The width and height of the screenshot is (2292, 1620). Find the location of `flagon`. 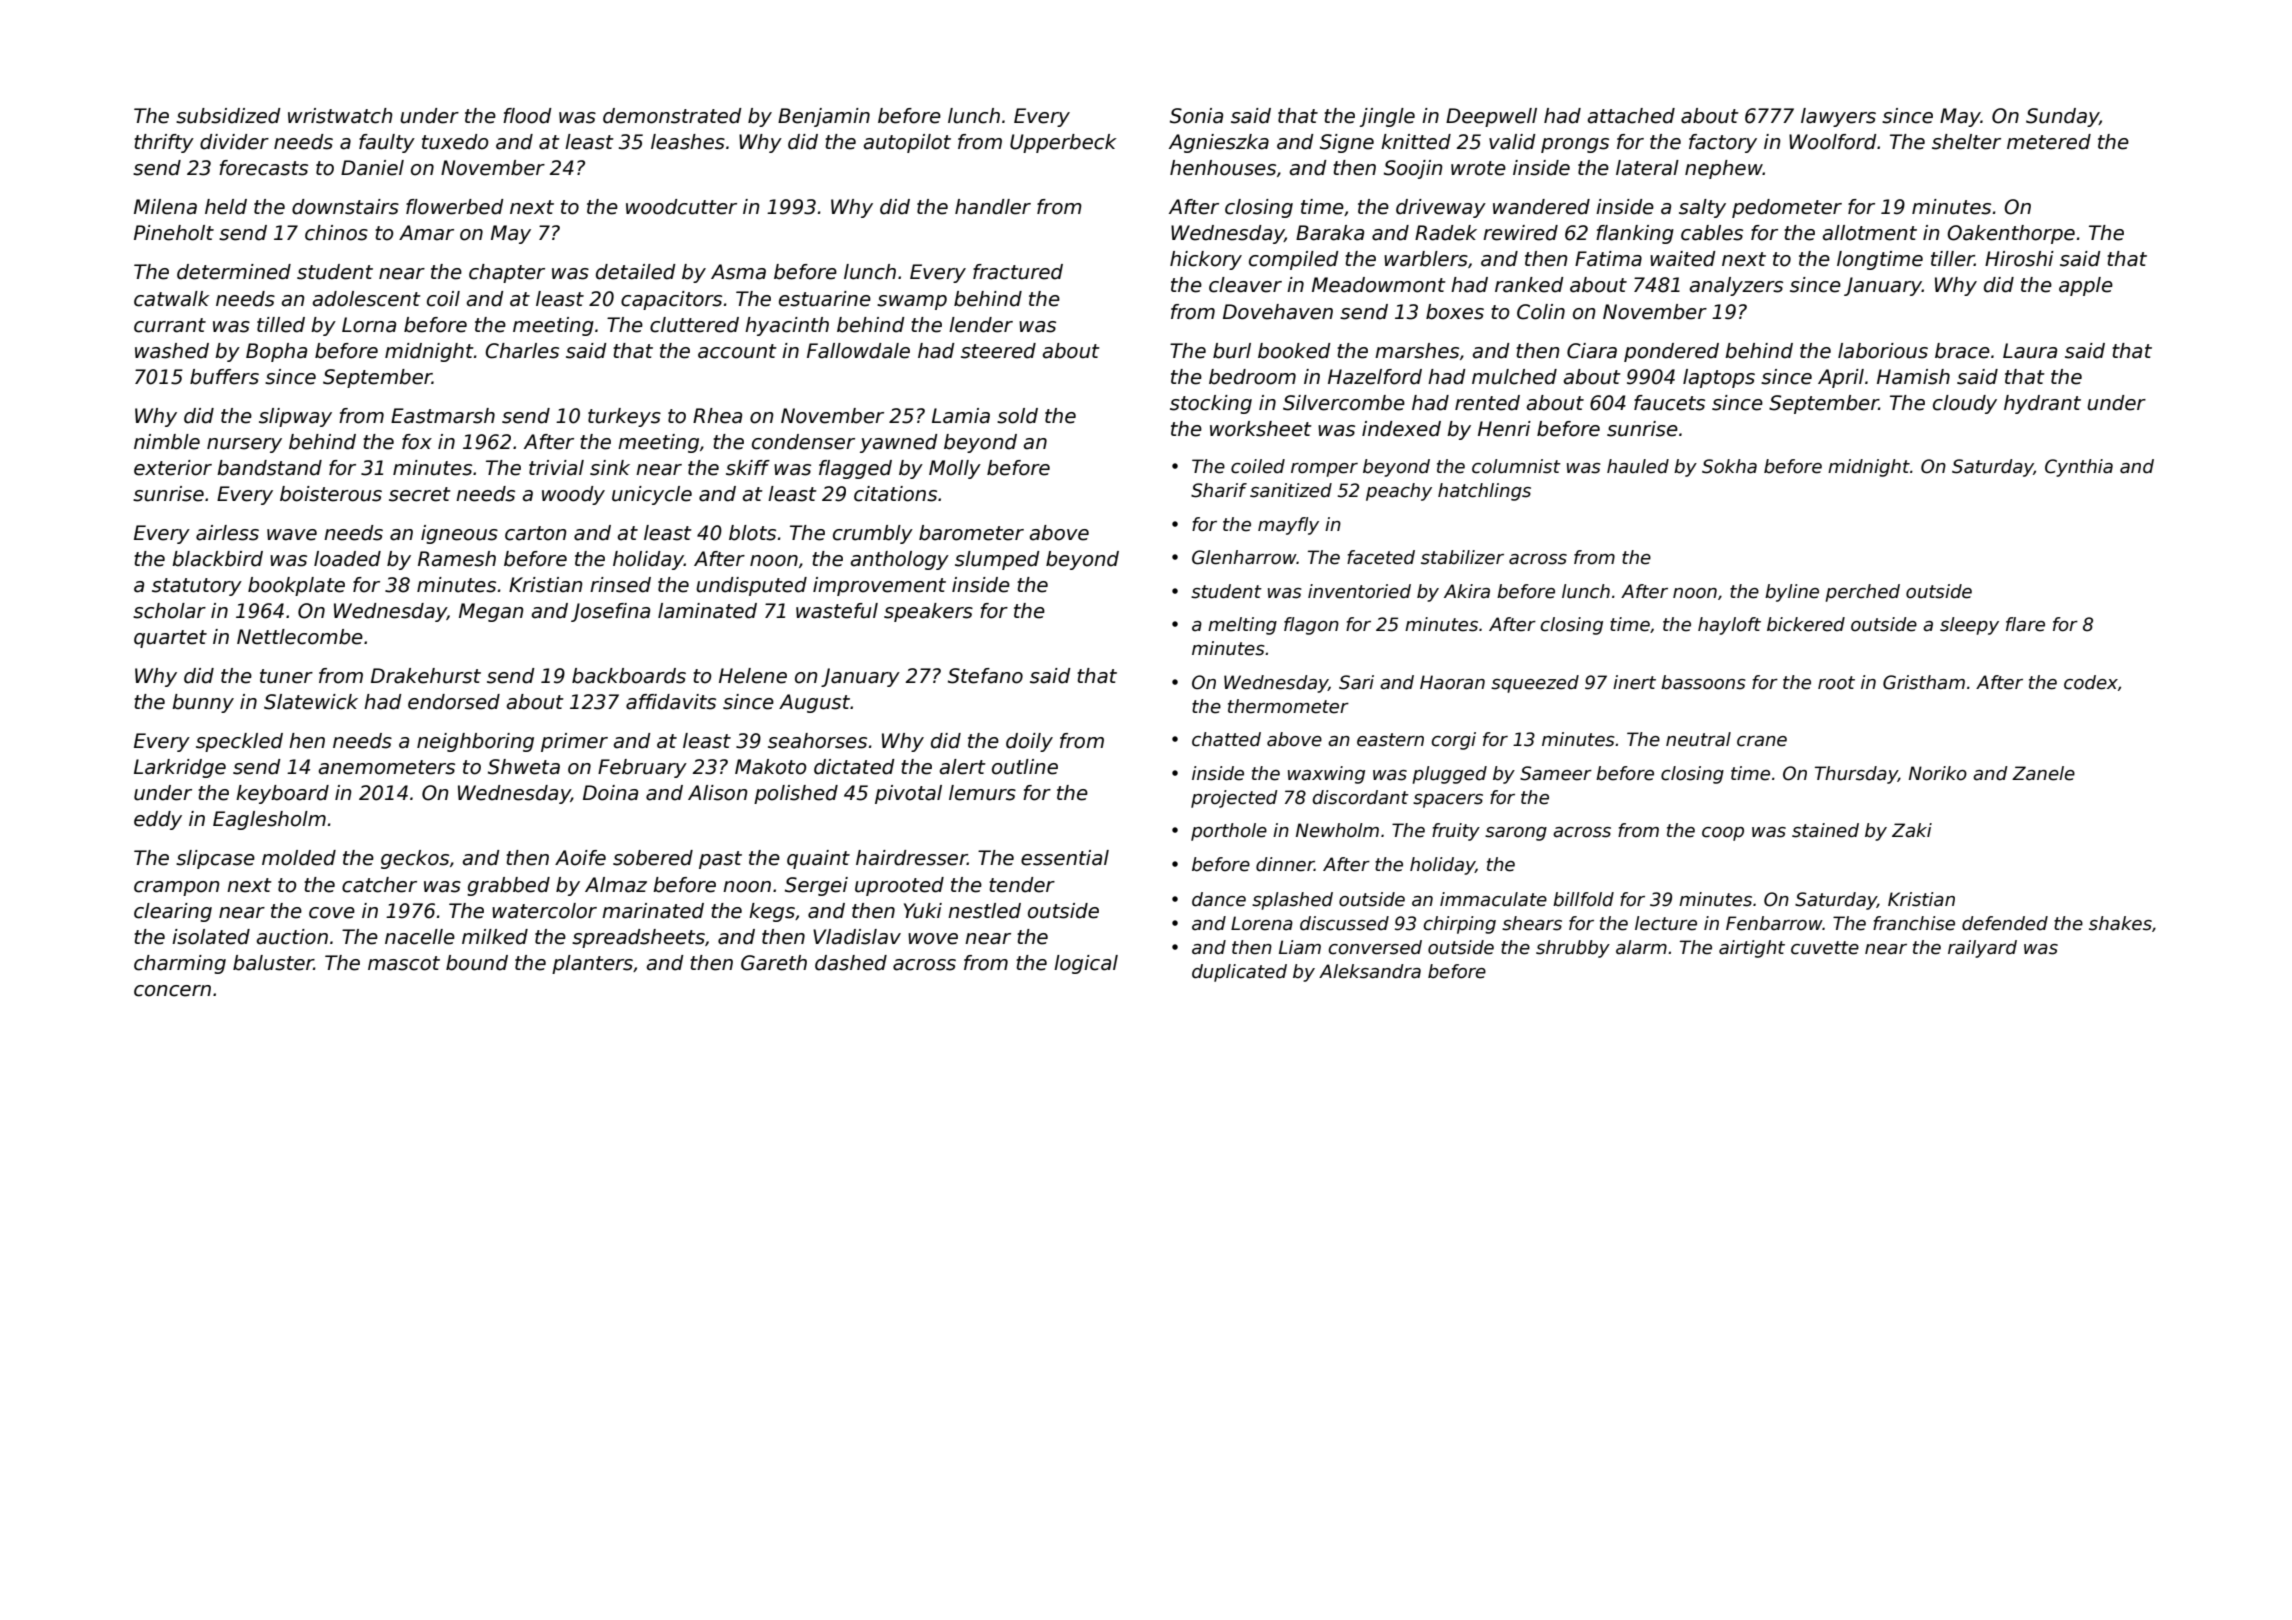

flagon is located at coordinates (1311, 626).
